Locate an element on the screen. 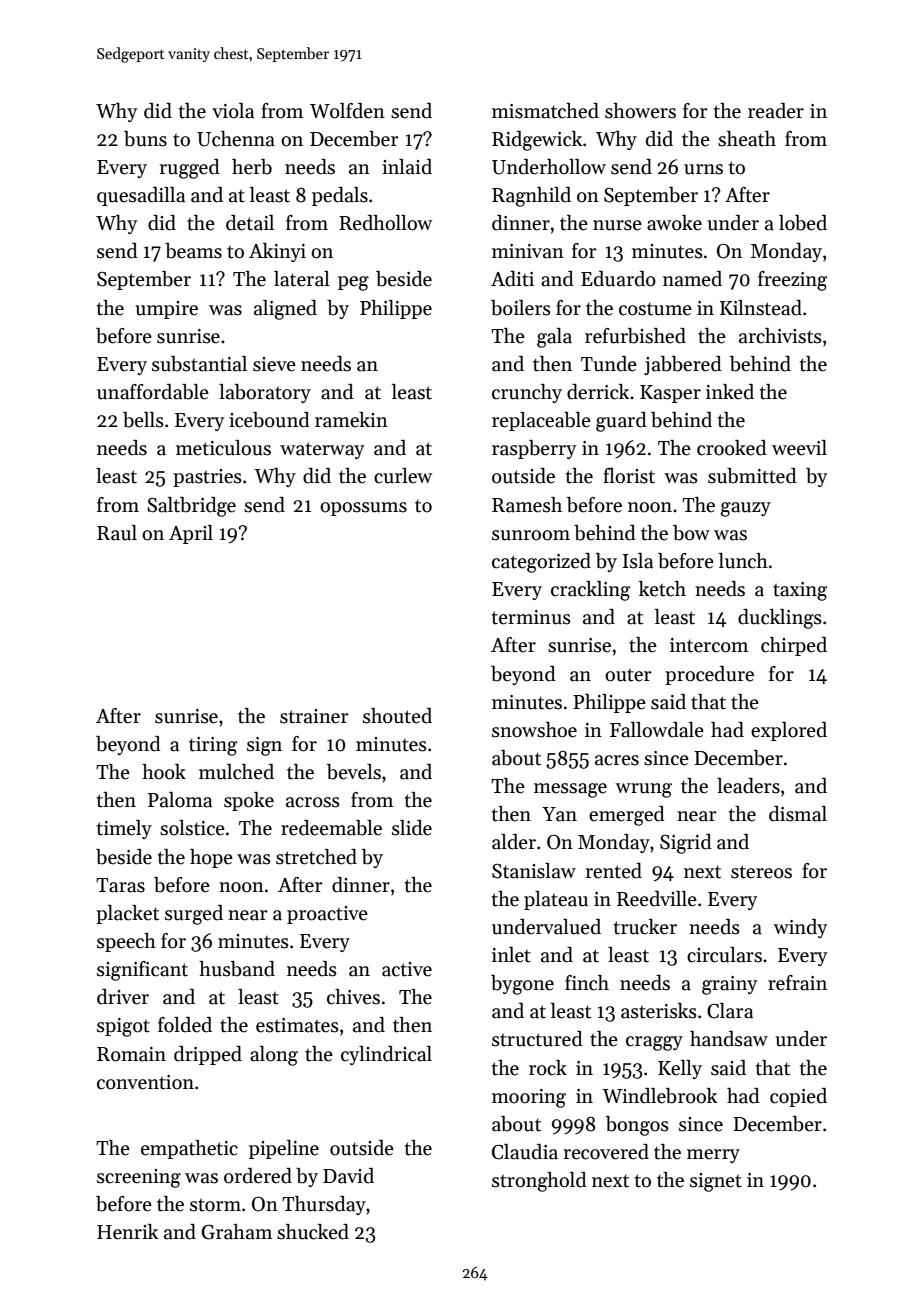 The image size is (924, 1311). Sigrid is located at coordinates (686, 844).
